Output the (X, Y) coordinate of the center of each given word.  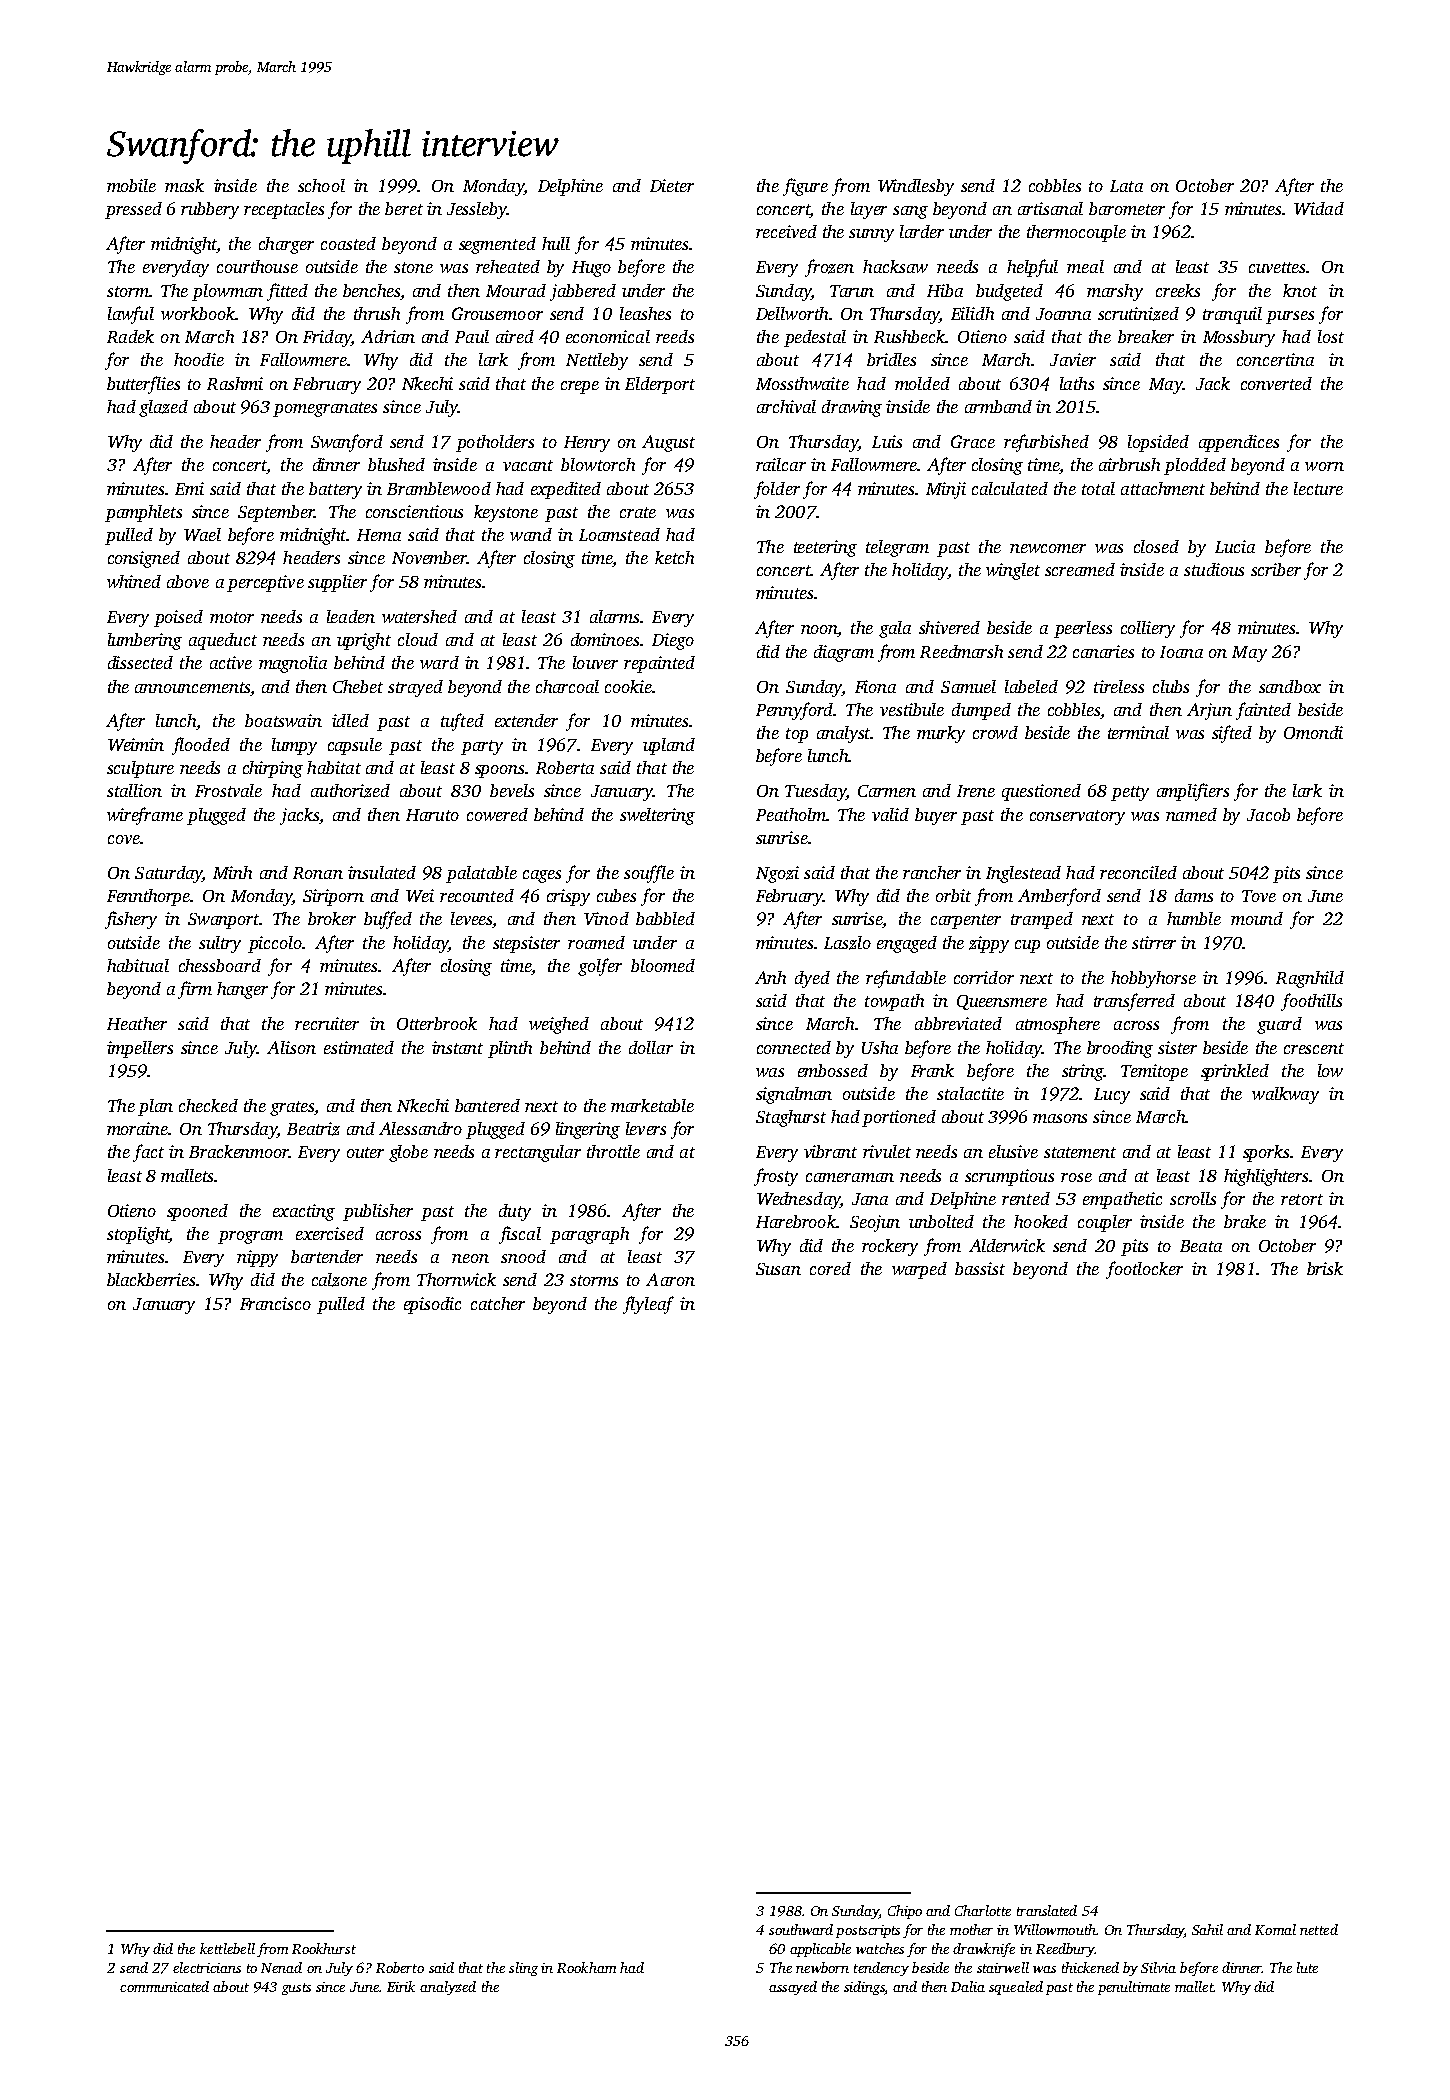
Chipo (905, 1912)
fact (148, 1153)
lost (1331, 336)
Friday (327, 338)
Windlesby (916, 187)
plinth (510, 1049)
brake (1245, 1221)
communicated (164, 1986)
